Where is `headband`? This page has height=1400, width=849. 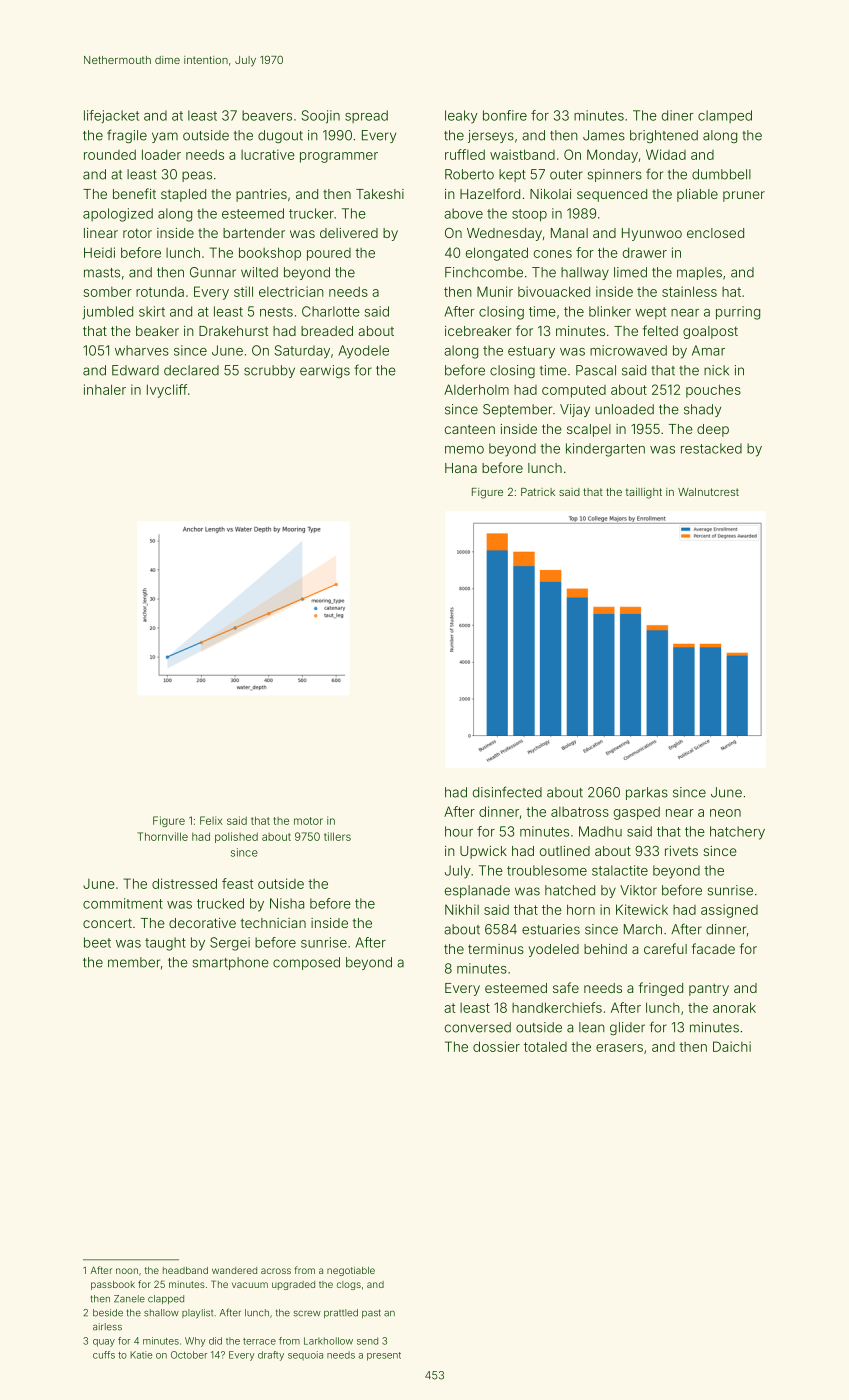
headband is located at coordinates (185, 1270).
